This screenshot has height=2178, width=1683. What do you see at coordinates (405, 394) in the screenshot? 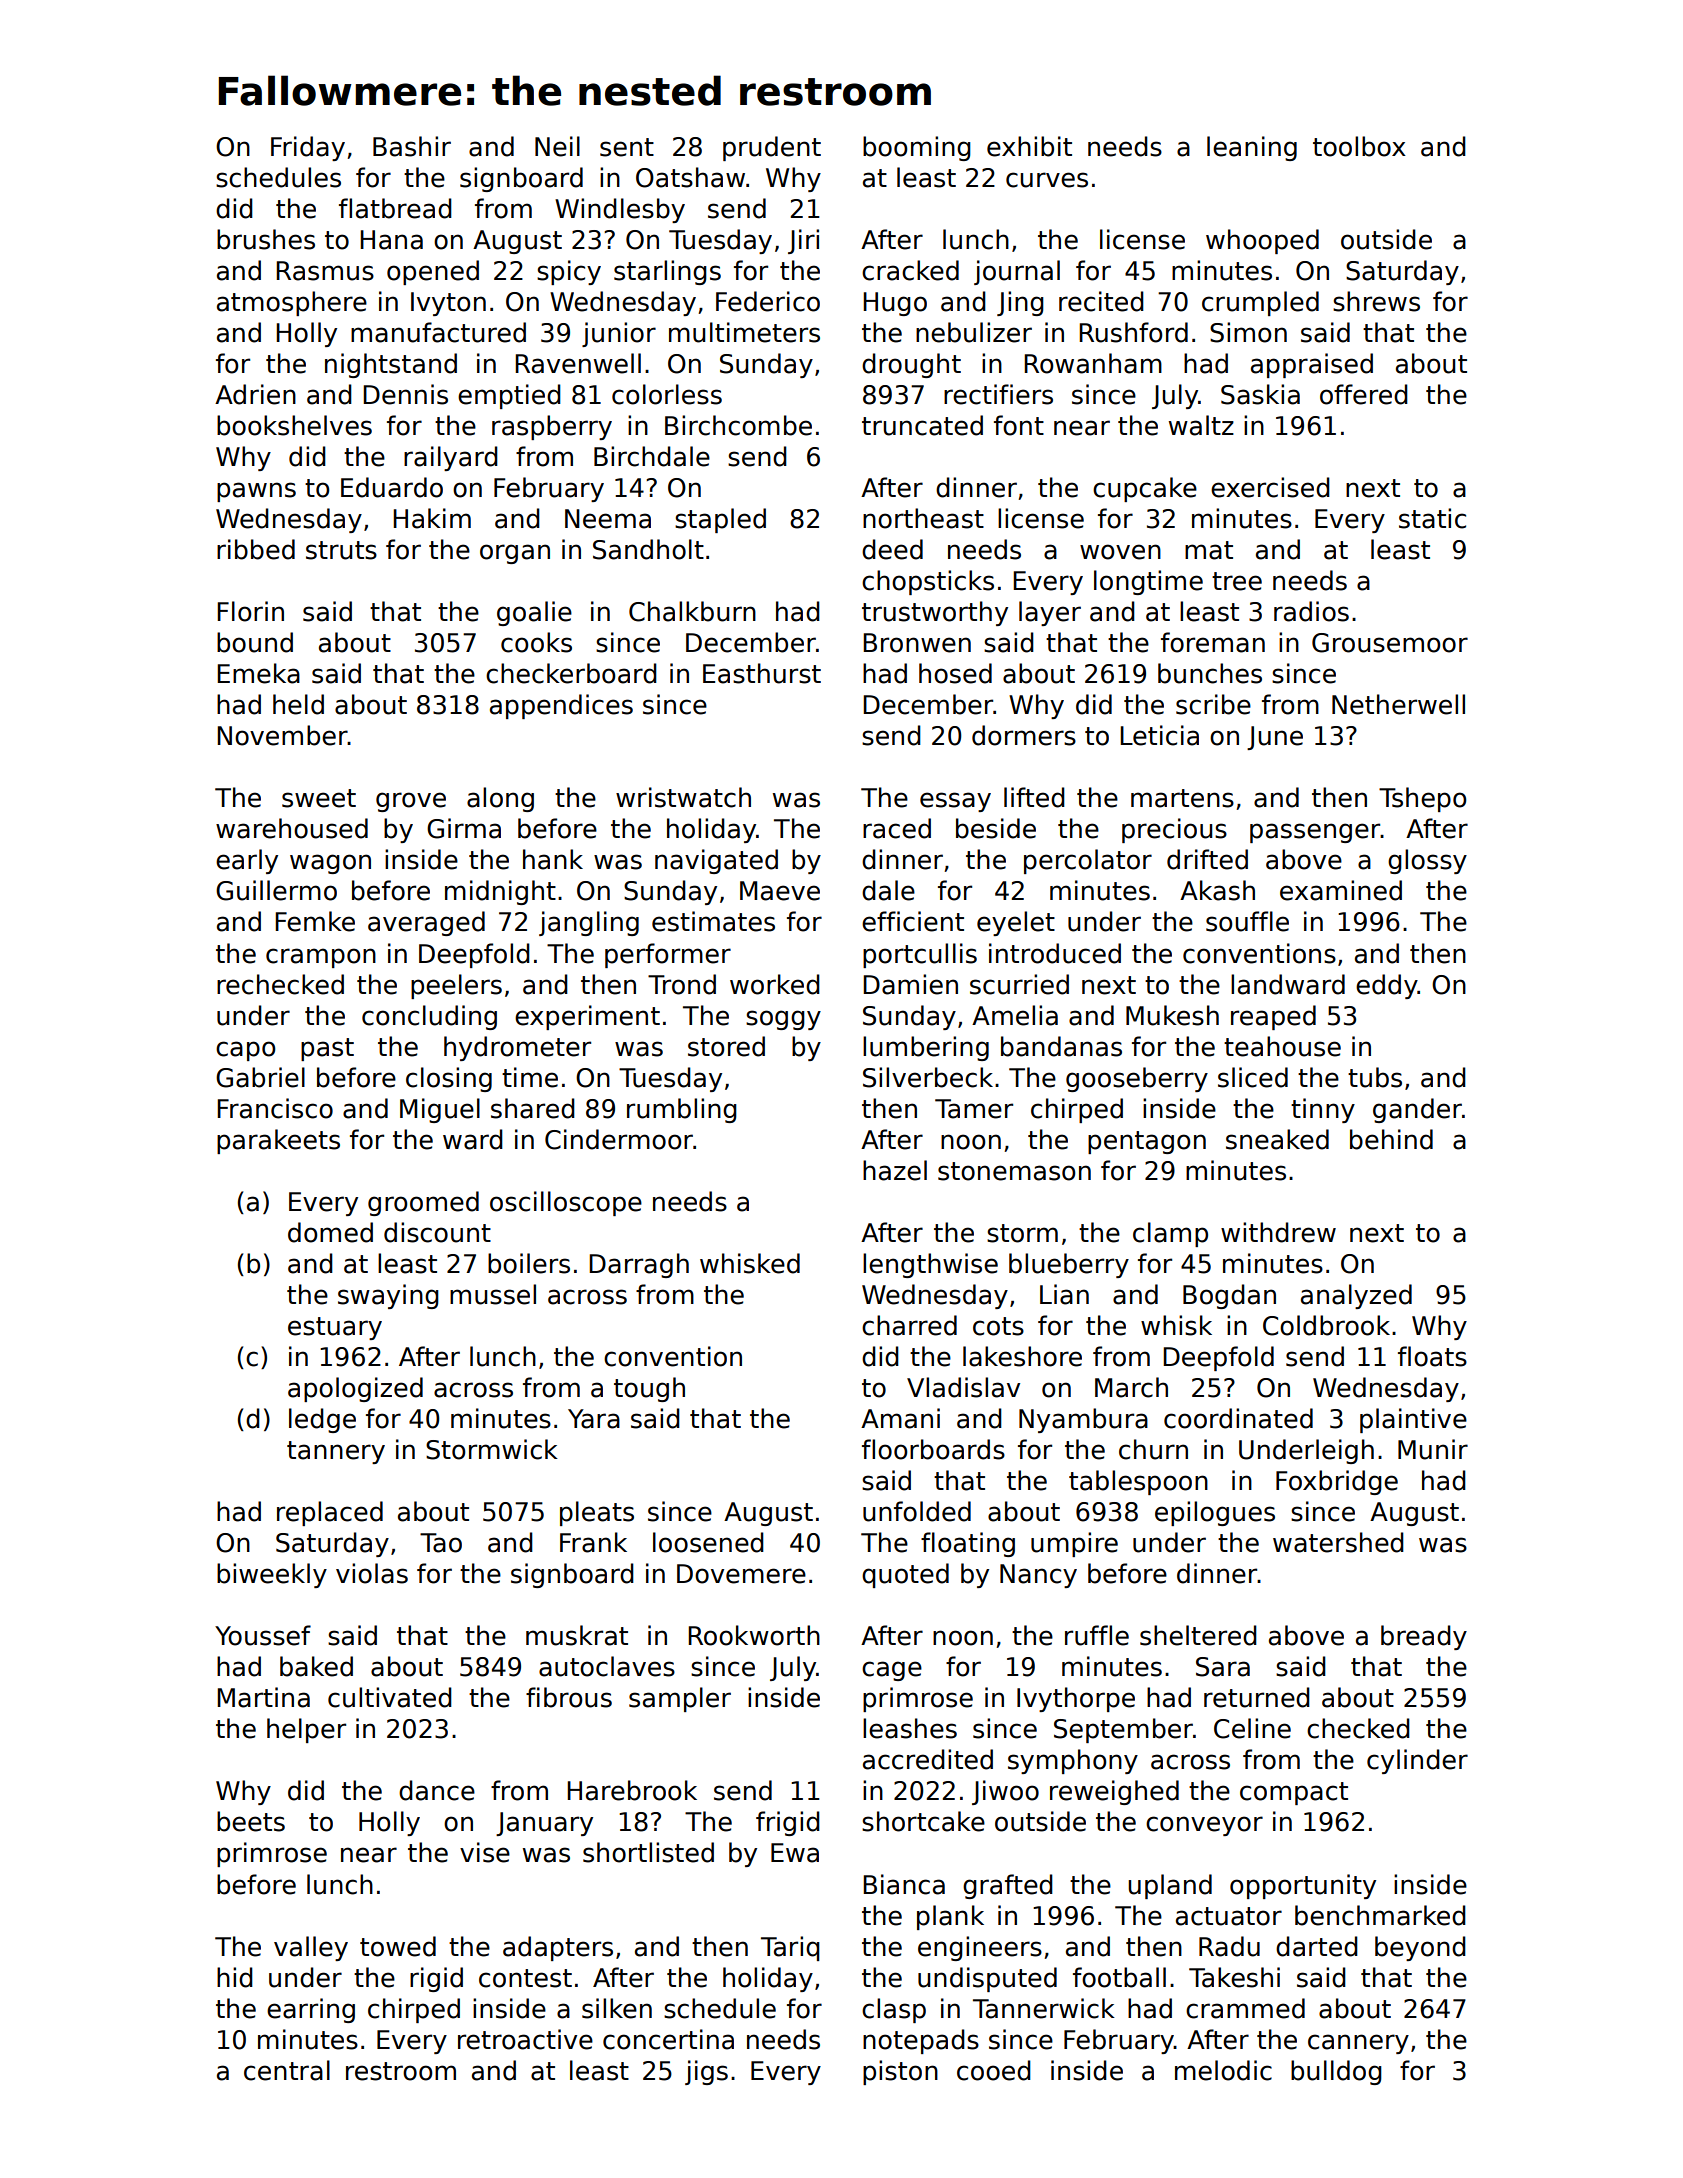
I see `Dennis` at bounding box center [405, 394].
